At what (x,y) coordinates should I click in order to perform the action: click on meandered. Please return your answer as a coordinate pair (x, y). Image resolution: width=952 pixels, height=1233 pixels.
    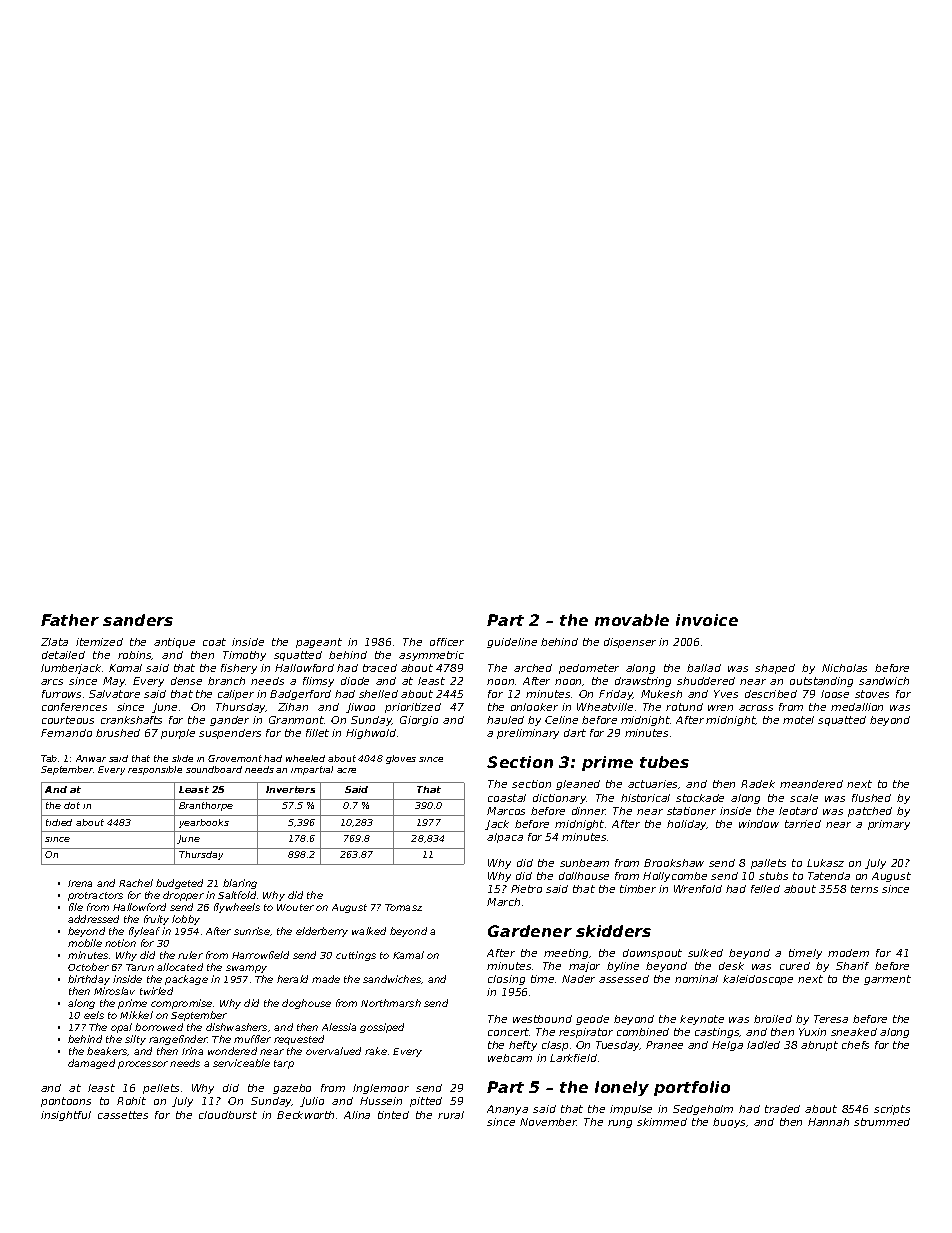
    Looking at the image, I should click on (811, 784).
